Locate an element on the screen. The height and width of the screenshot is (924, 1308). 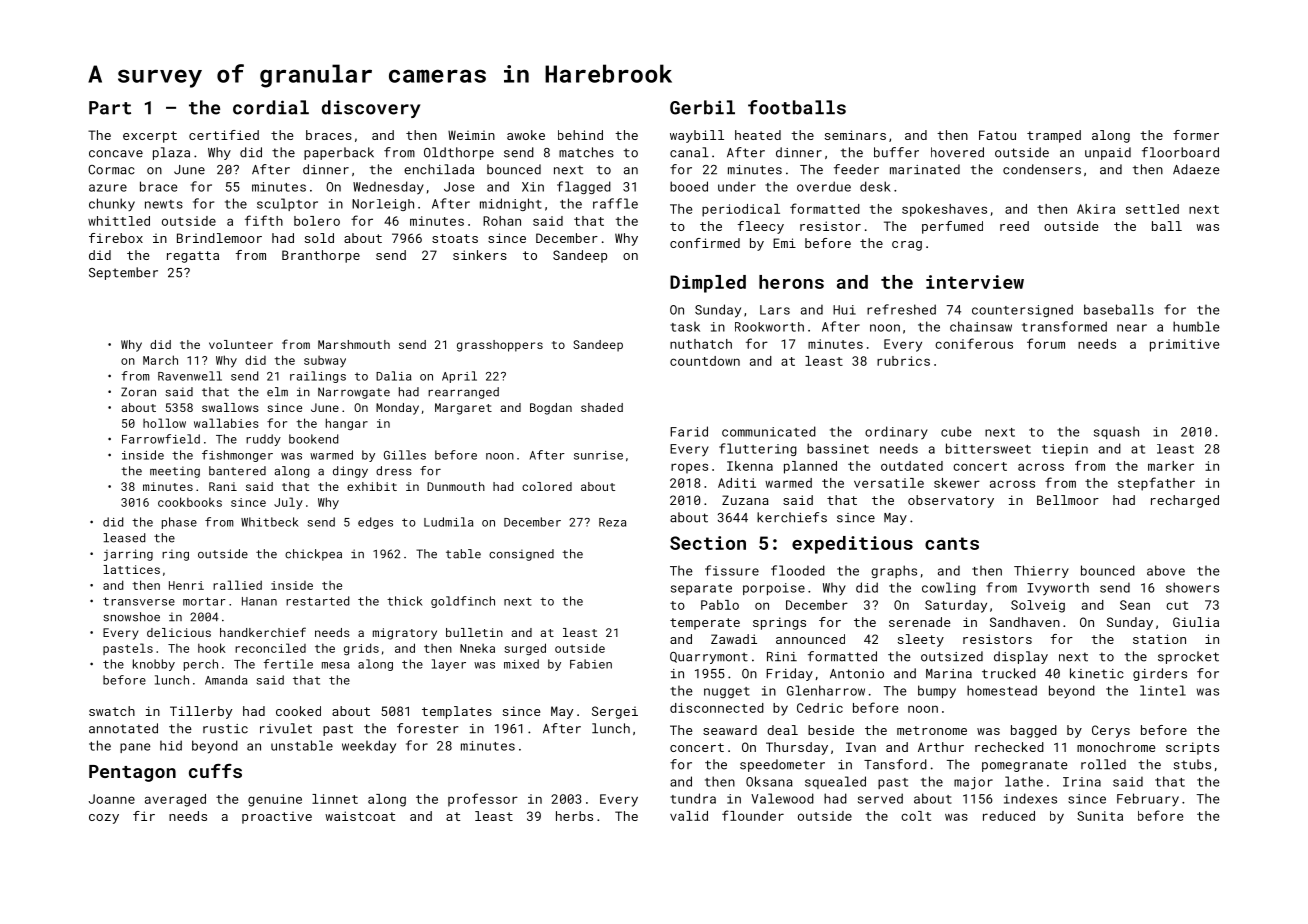
templates is located at coordinates (457, 712).
